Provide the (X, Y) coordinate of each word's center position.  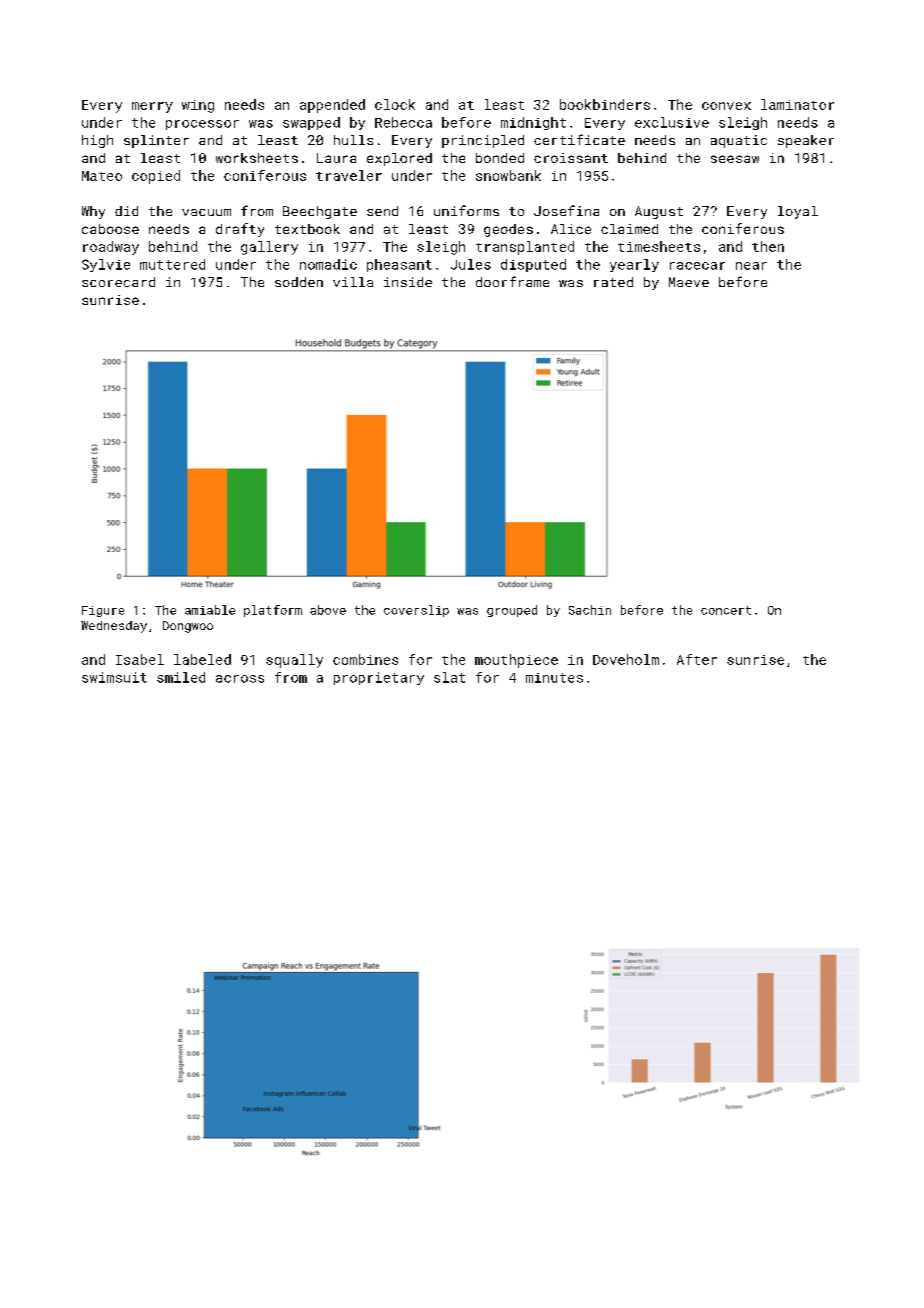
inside (408, 282)
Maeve (689, 282)
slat (449, 677)
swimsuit (114, 677)
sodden (299, 282)
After (697, 659)
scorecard (118, 282)
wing (198, 106)
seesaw (735, 159)
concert (726, 610)
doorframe (512, 281)
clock (395, 104)
